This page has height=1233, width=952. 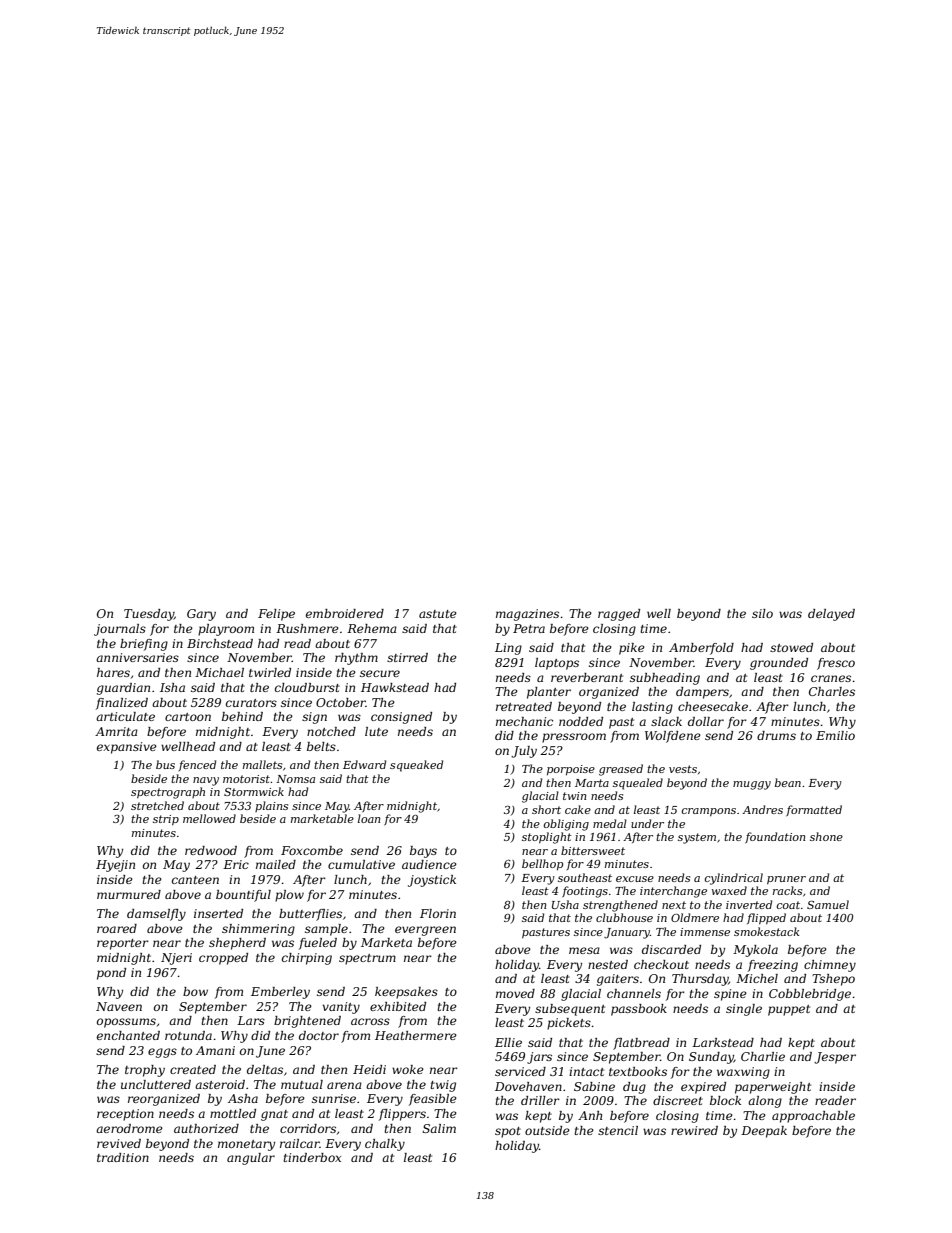 What do you see at coordinates (683, 769) in the page?
I see `vests` at bounding box center [683, 769].
